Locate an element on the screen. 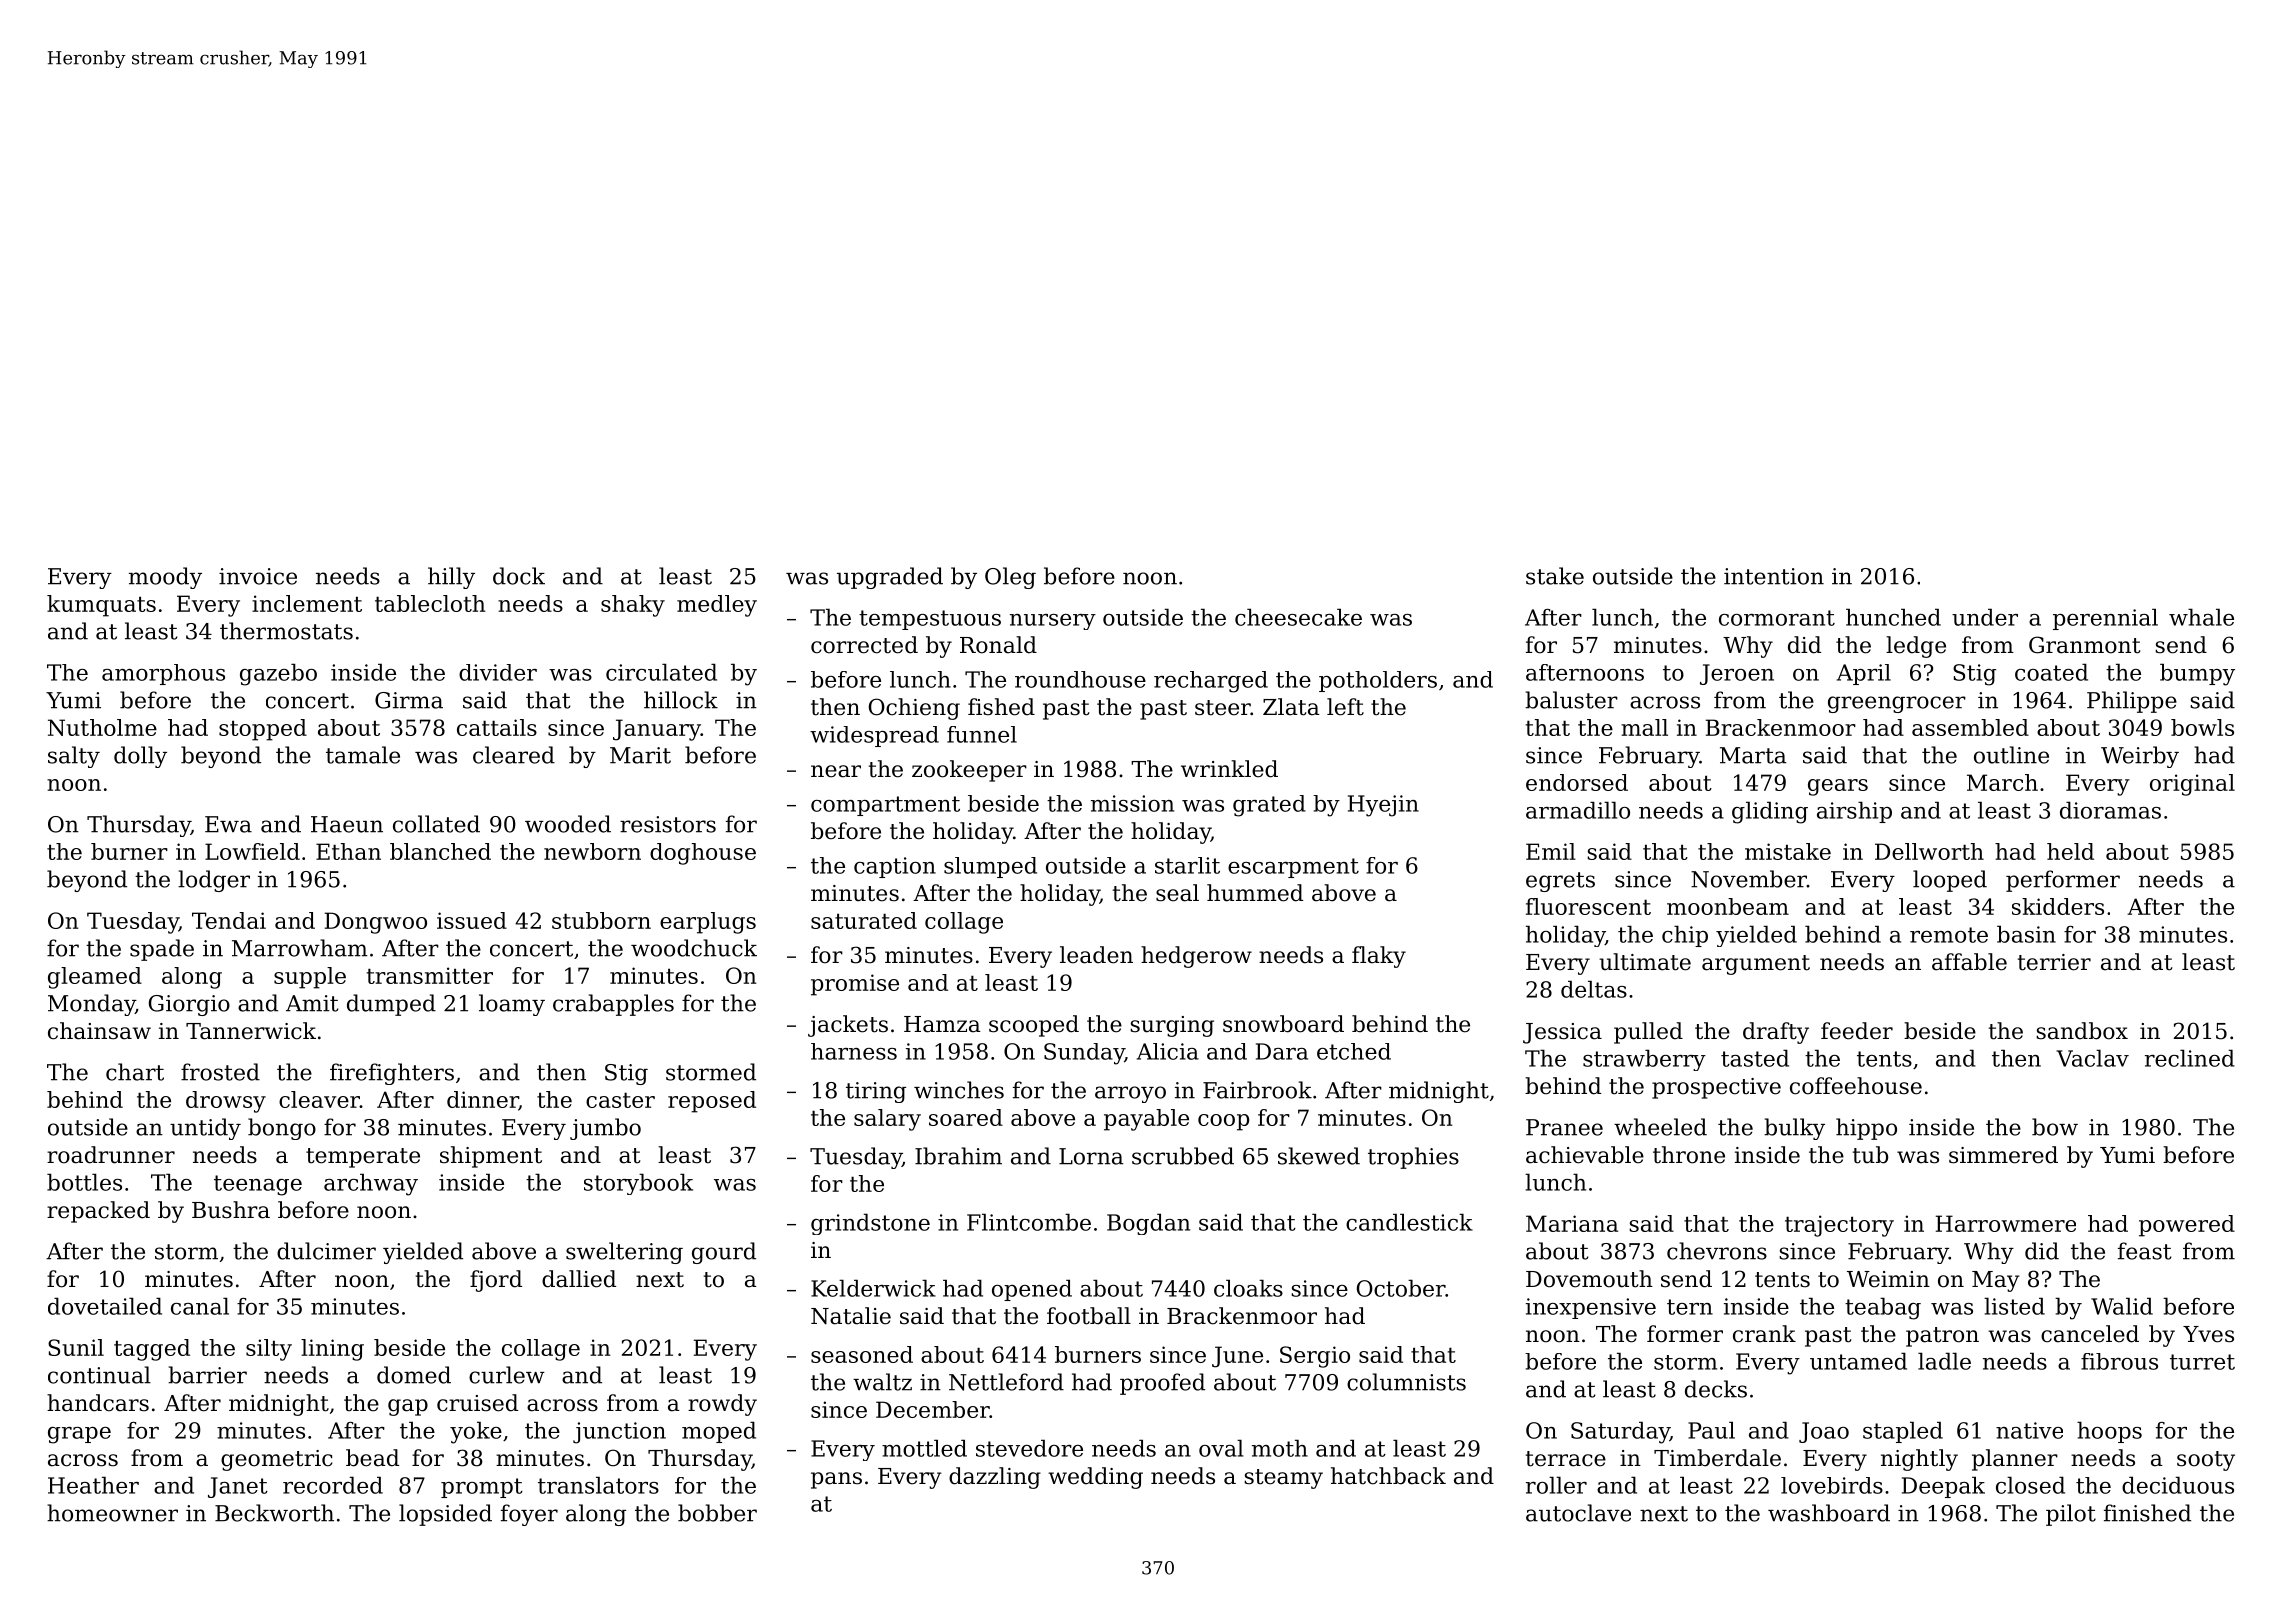  prompt is located at coordinates (482, 1488).
